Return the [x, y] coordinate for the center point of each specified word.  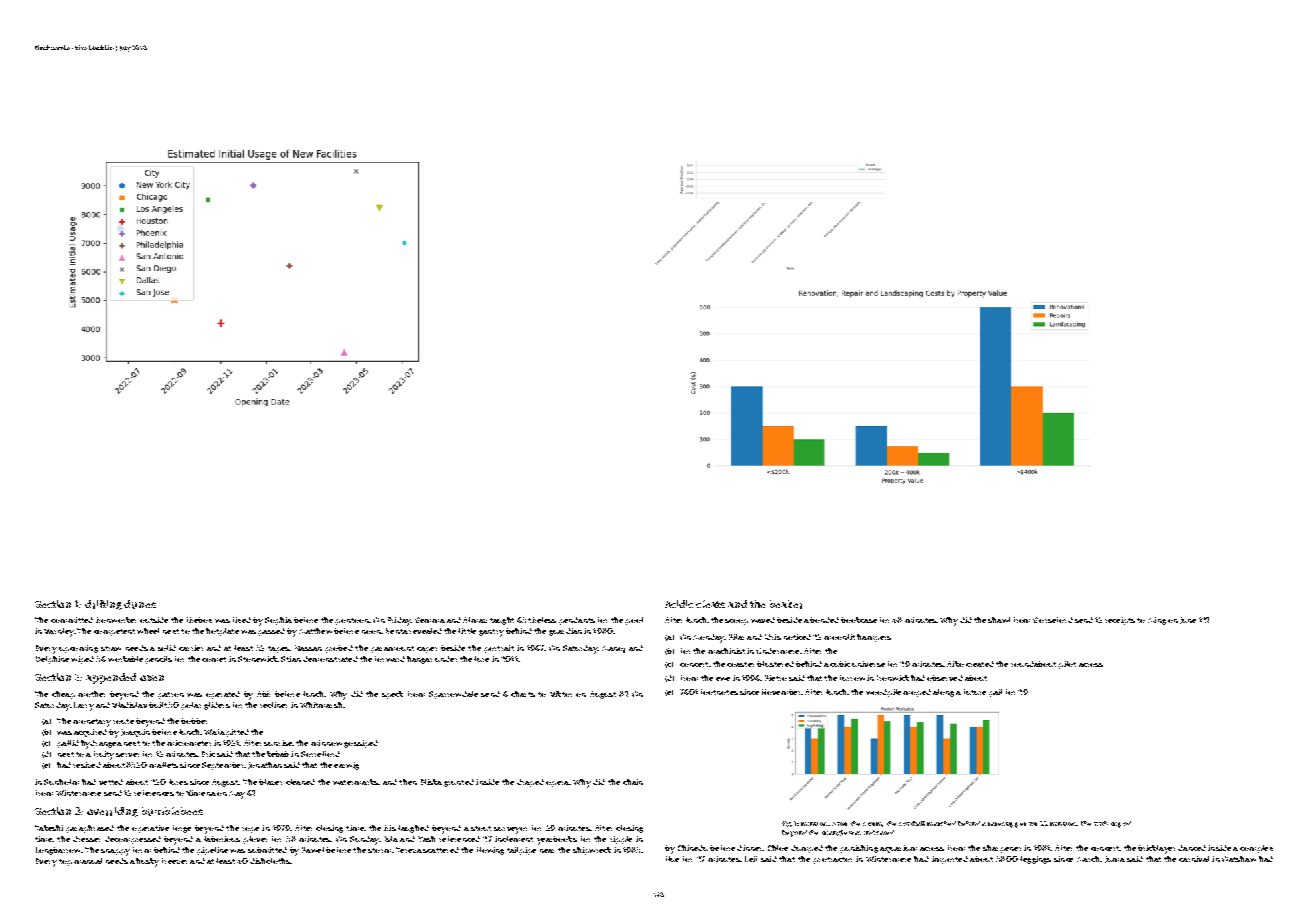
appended [111, 678]
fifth [1101, 823]
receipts [1120, 621]
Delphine [52, 660]
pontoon [352, 621]
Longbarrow [58, 851]
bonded [824, 620]
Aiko [955, 664]
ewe [723, 679]
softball [912, 823]
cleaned [300, 782]
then [408, 782]
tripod [1121, 824]
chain [633, 782]
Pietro [776, 678]
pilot [1067, 665]
